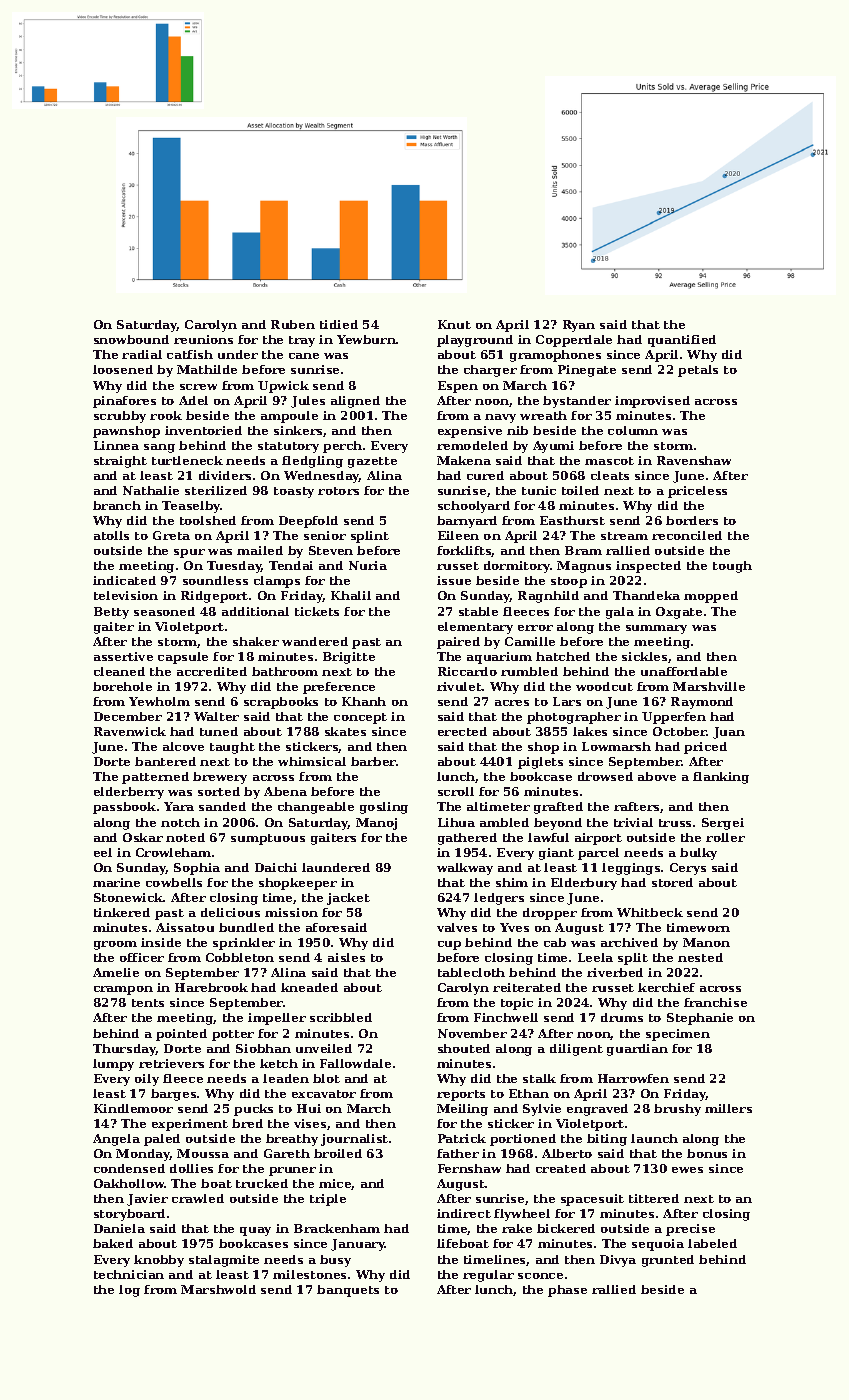 The image size is (849, 1400). Describe the element at coordinates (725, 837) in the screenshot. I see `roller` at that location.
